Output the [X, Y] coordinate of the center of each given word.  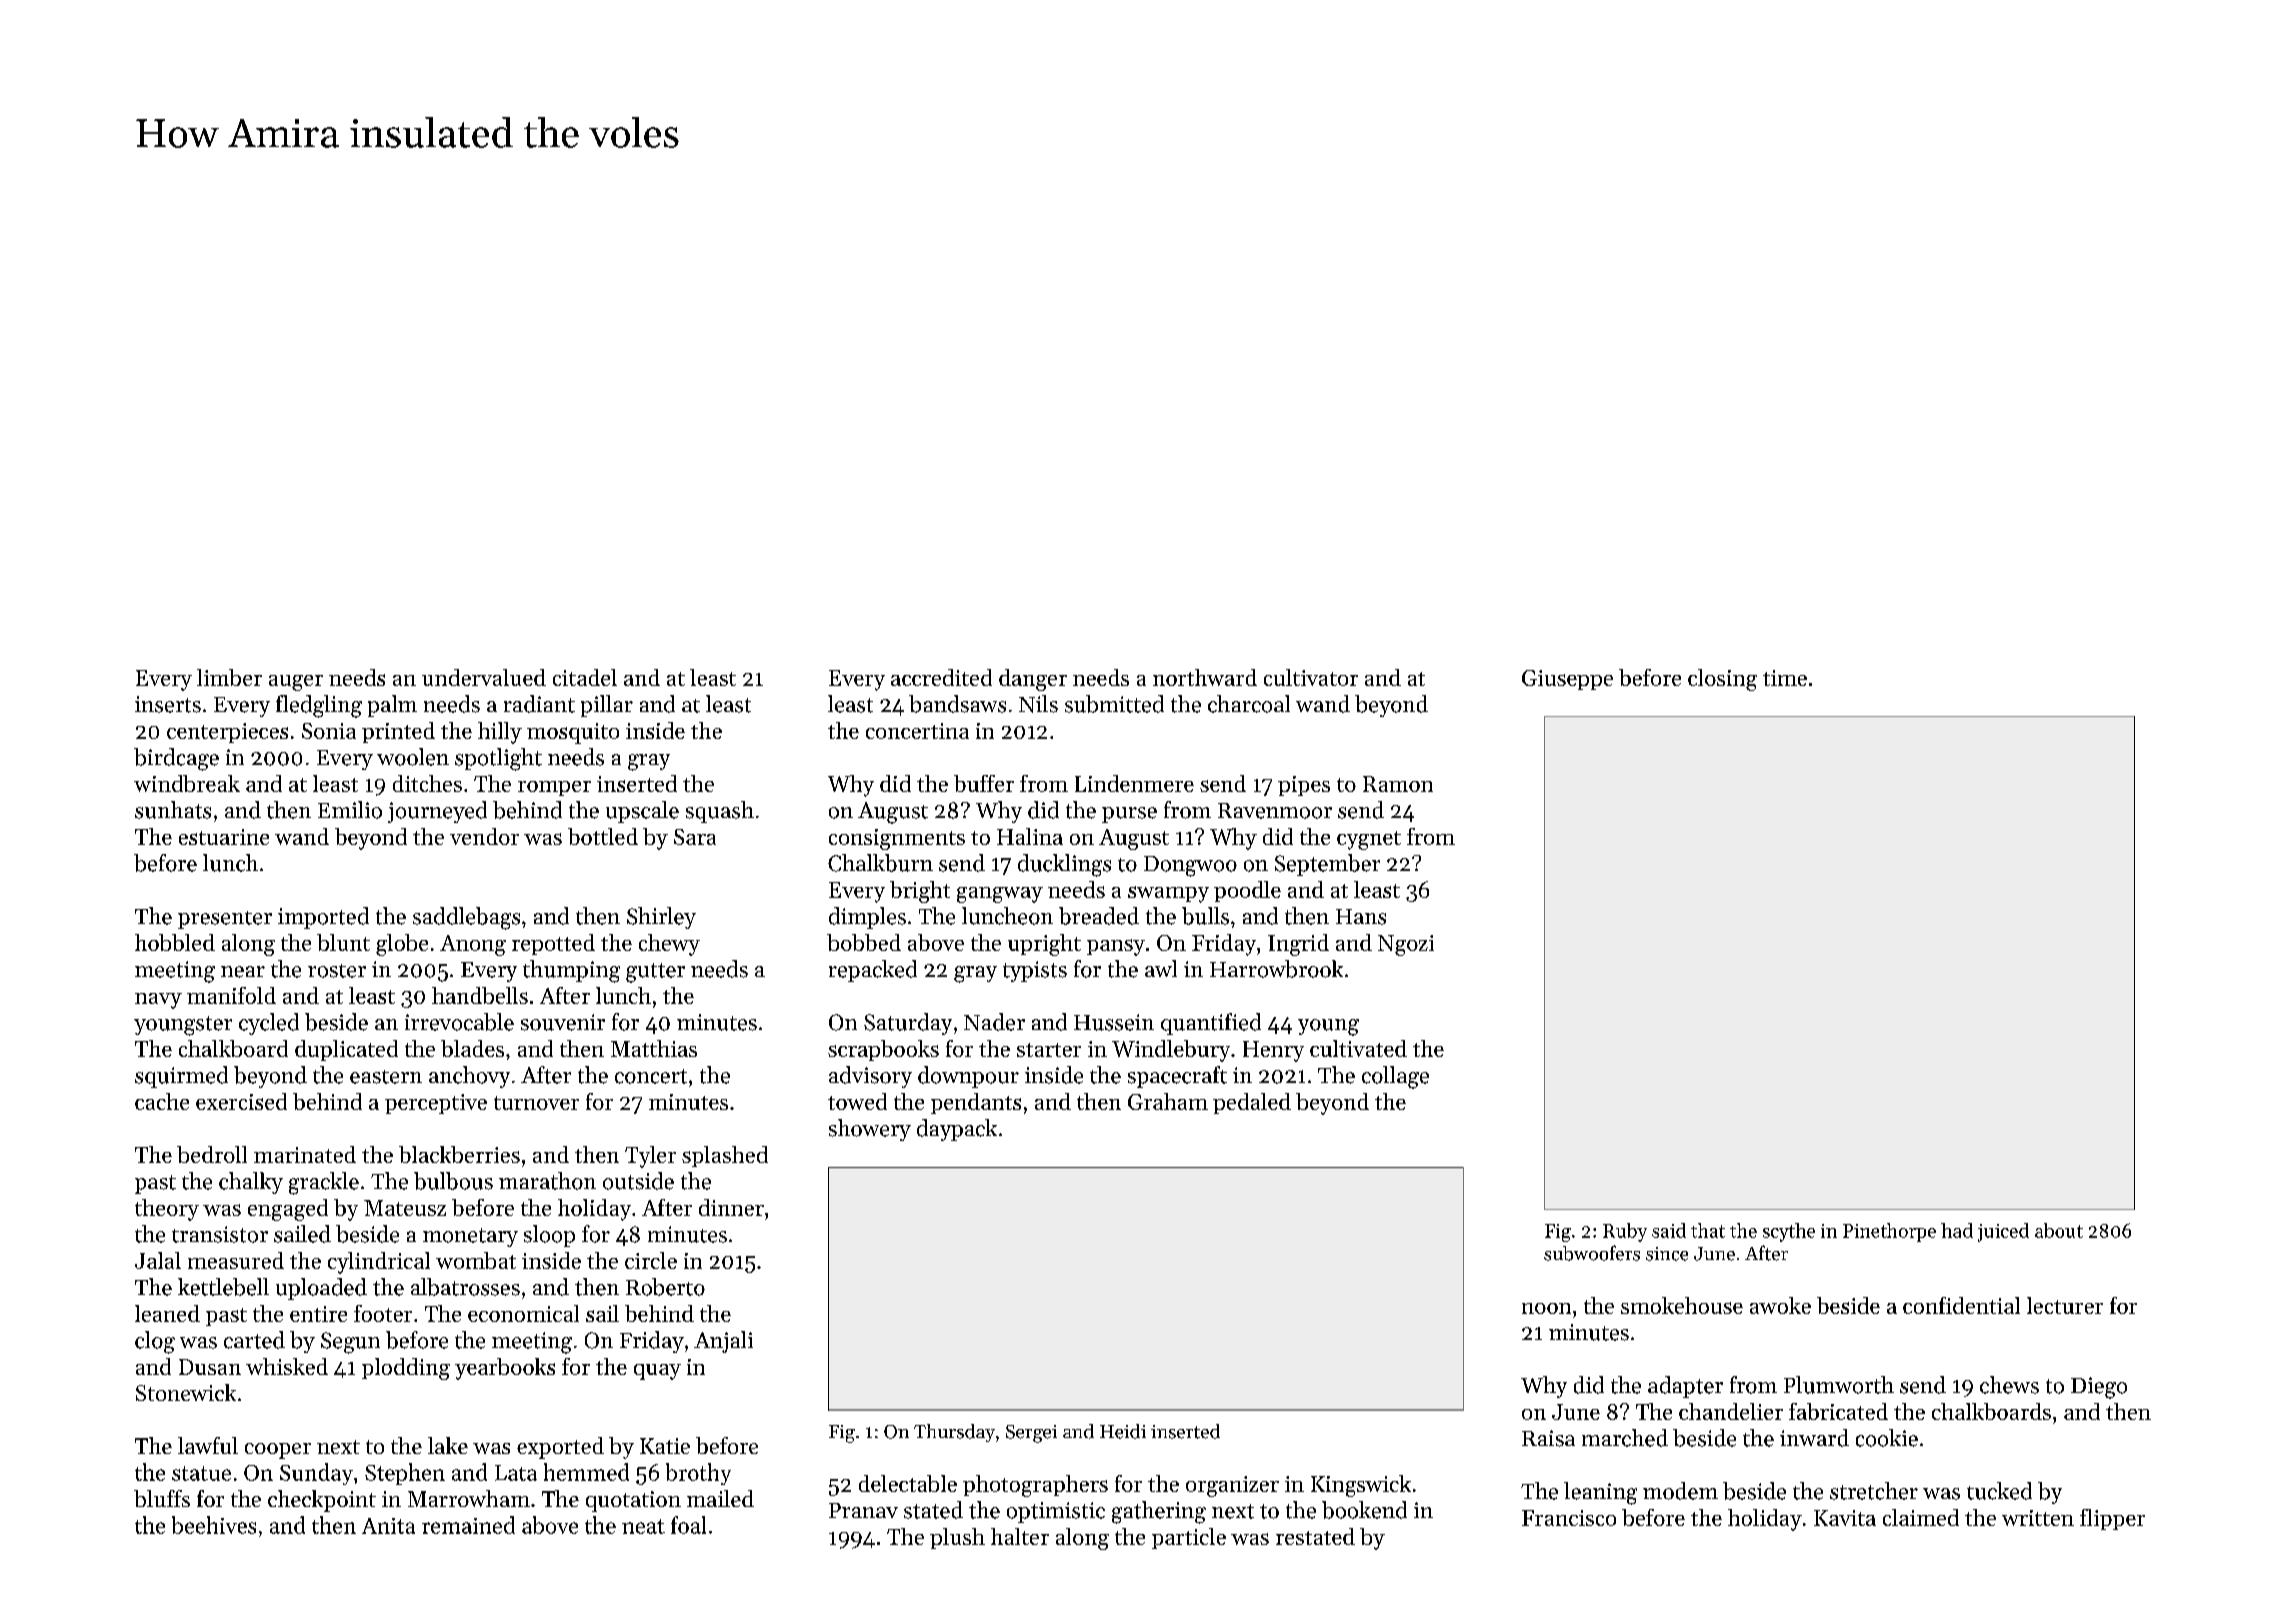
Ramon [1398, 784]
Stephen [405, 1474]
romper [554, 788]
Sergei [1031, 1434]
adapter [1685, 1387]
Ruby [1625, 1232]
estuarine [224, 837]
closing [1722, 680]
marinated [305, 1154]
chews [2009, 1385]
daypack [957, 1130]
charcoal [1249, 704]
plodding [406, 1369]
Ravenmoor [1275, 811]
